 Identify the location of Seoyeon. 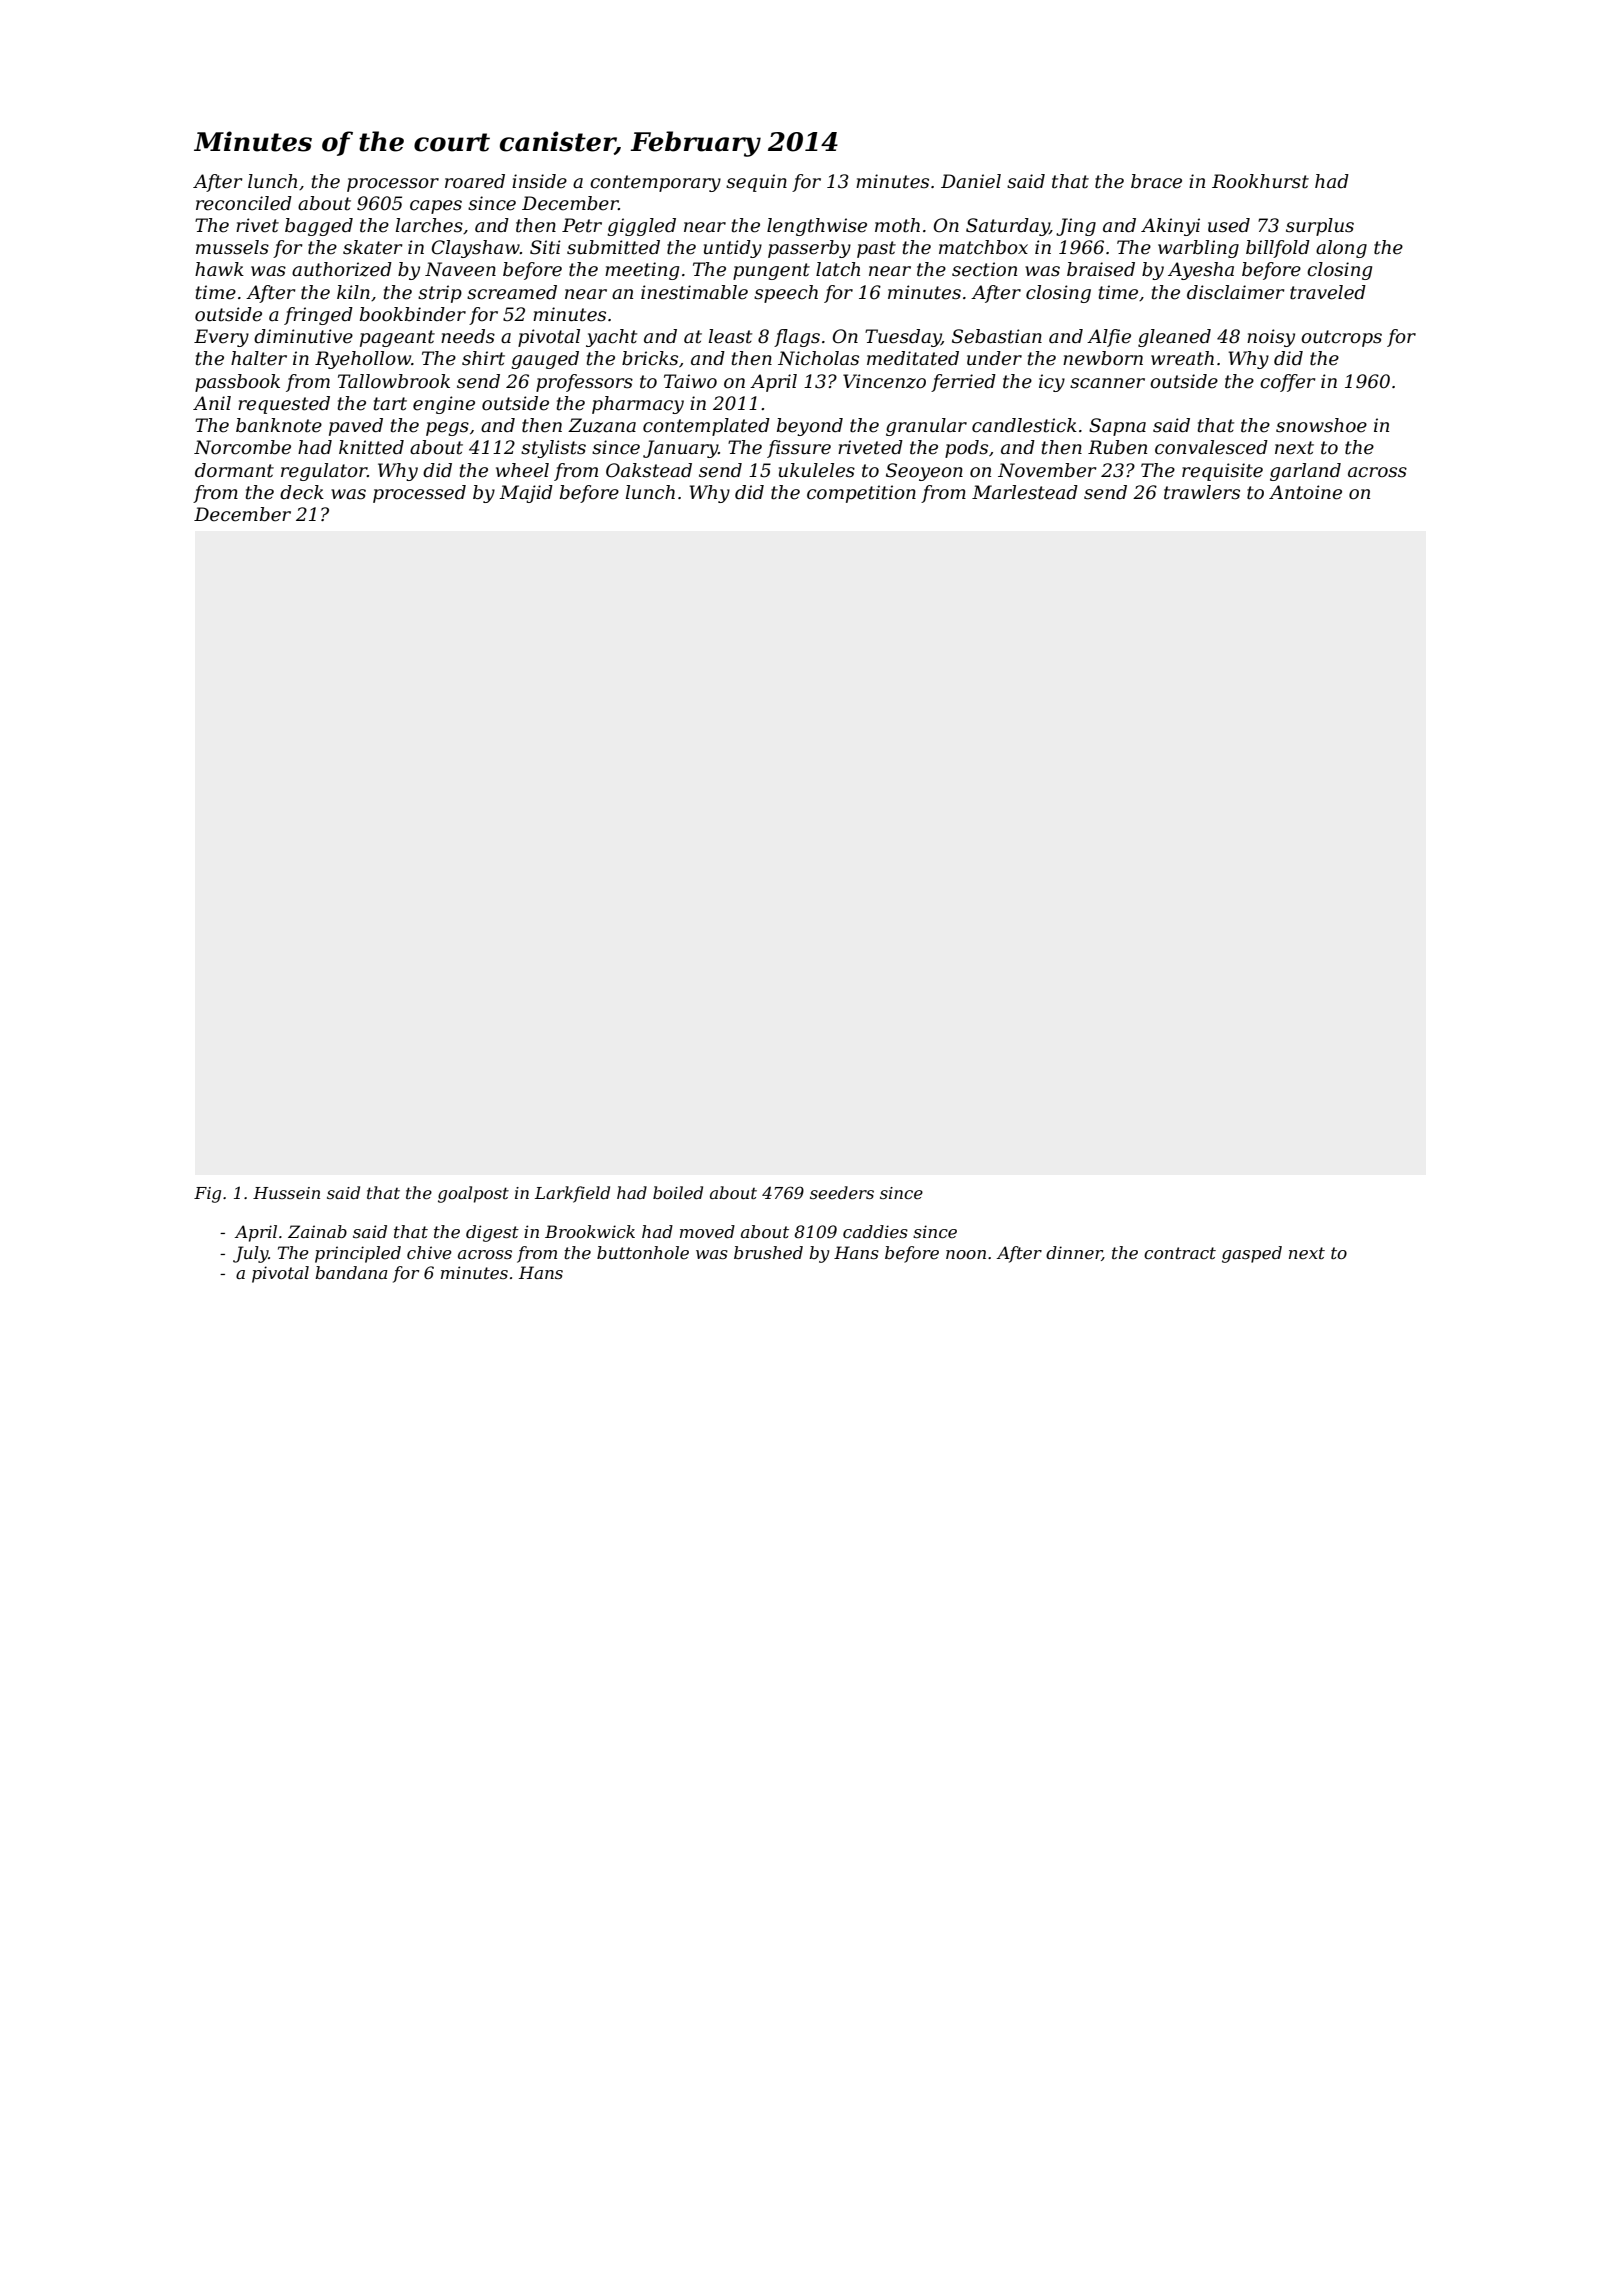
(924, 472).
